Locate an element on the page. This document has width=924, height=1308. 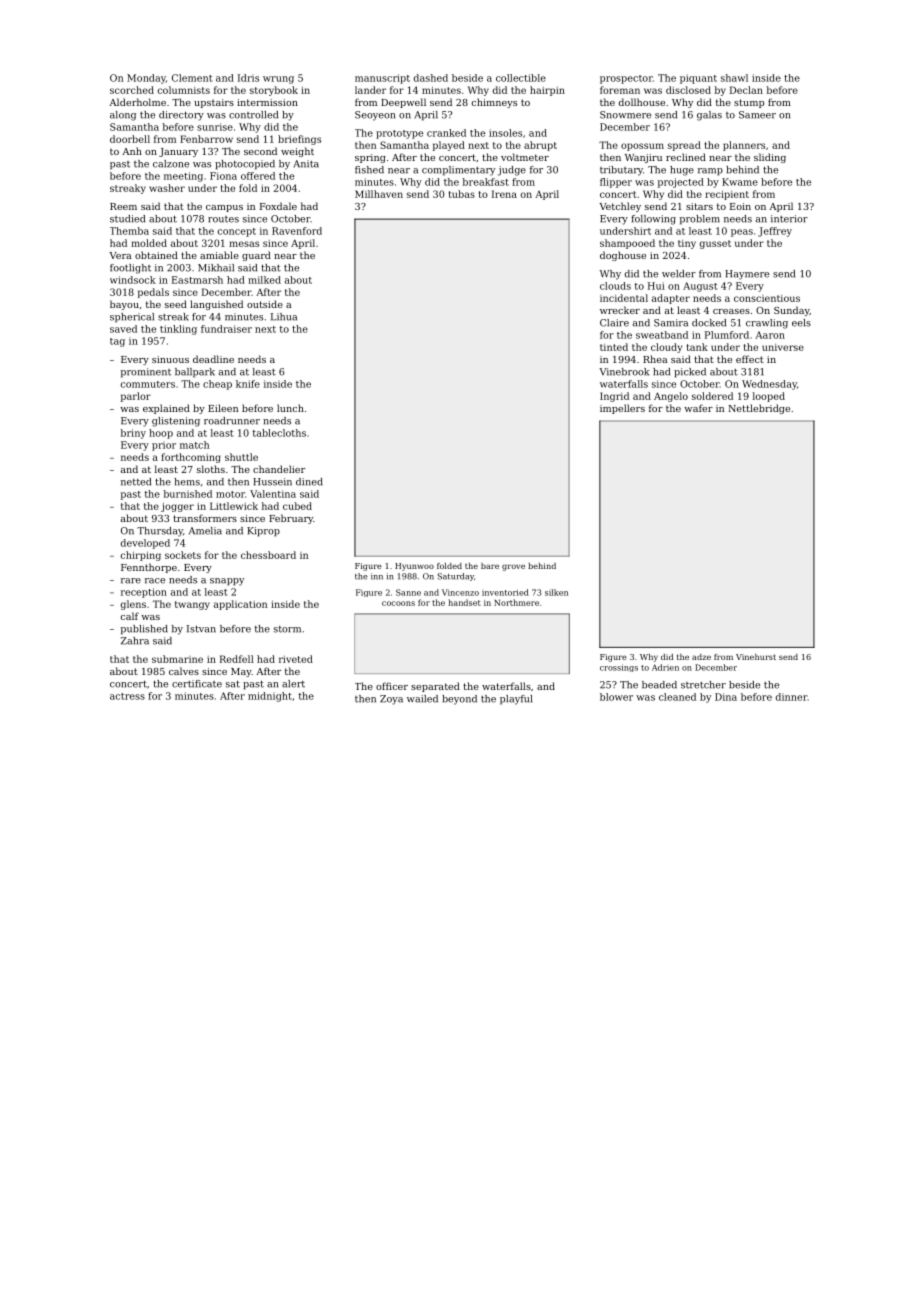
Ingrid is located at coordinates (614, 397).
